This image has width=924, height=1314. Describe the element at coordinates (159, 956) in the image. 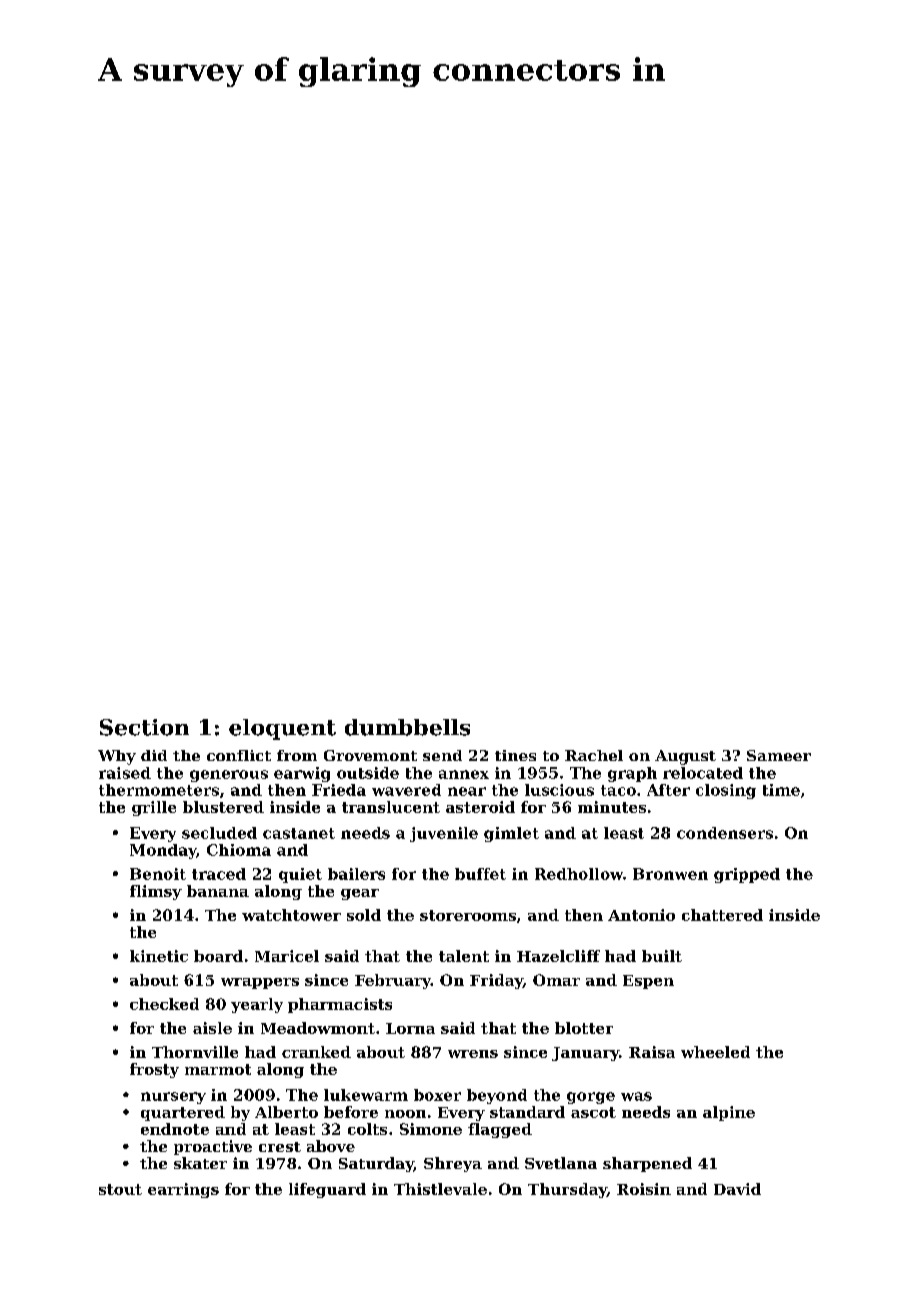

I see `kinetic` at that location.
